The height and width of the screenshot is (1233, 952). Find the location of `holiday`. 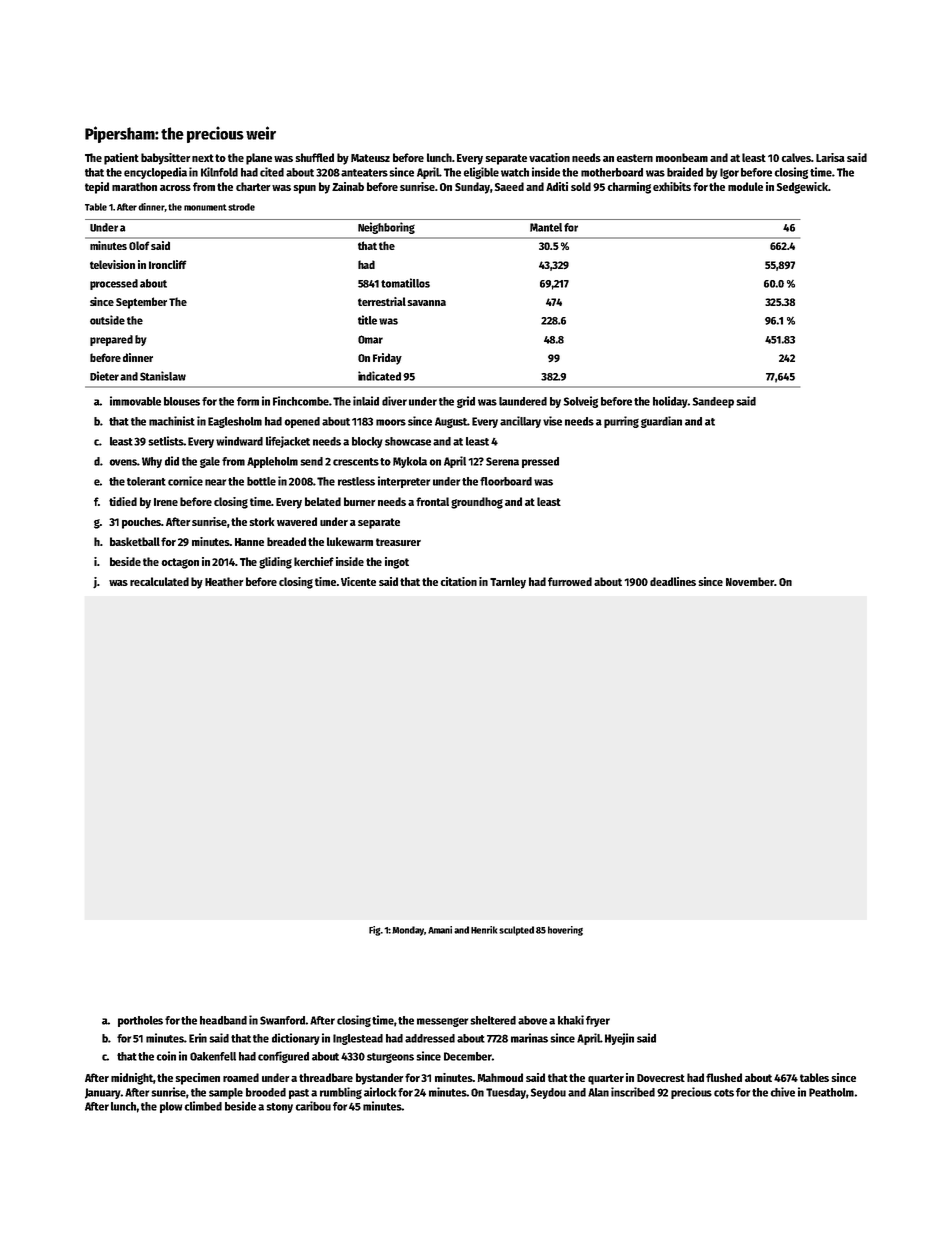

holiday is located at coordinates (670, 402).
